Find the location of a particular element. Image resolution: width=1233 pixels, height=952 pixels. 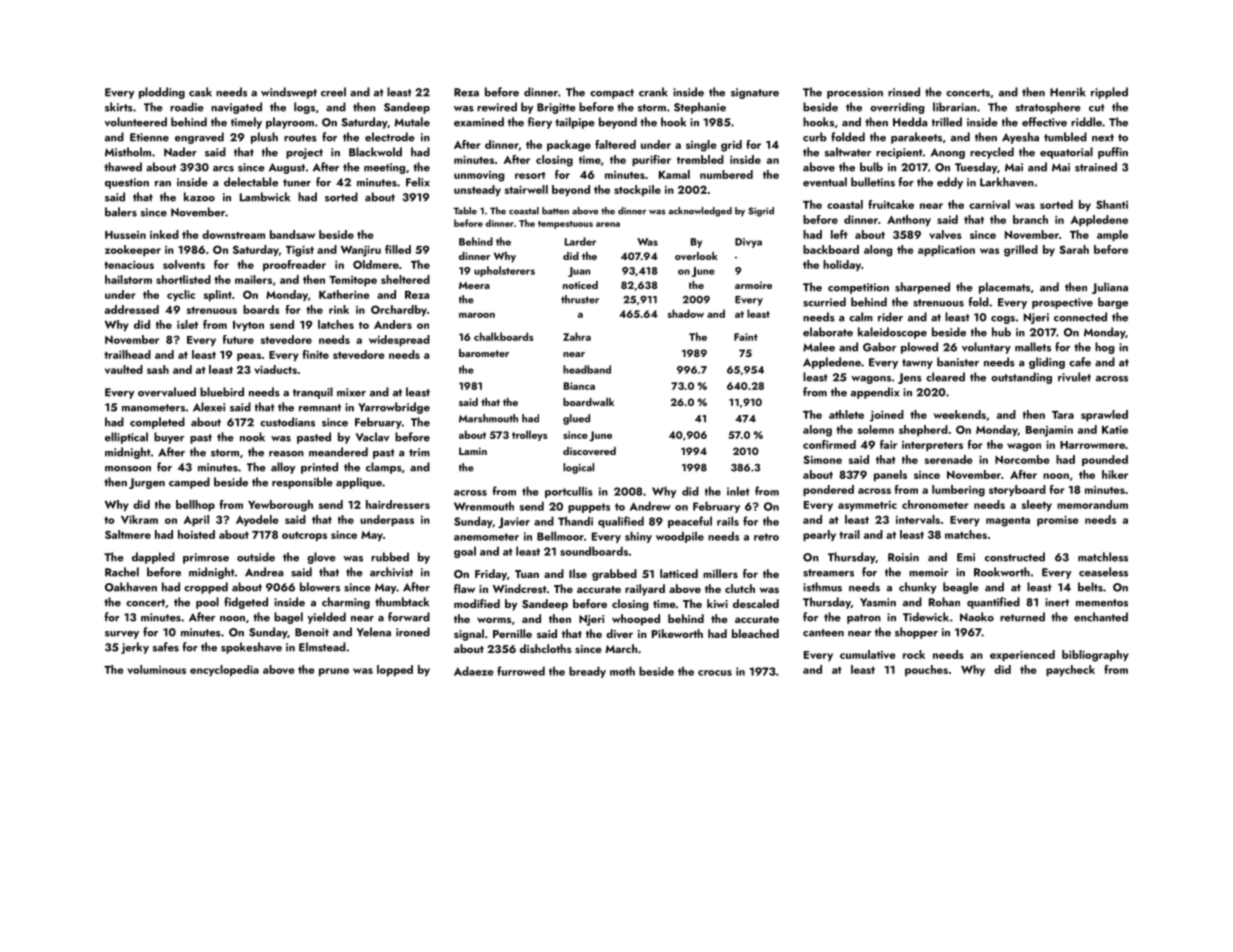

procession is located at coordinates (855, 93).
